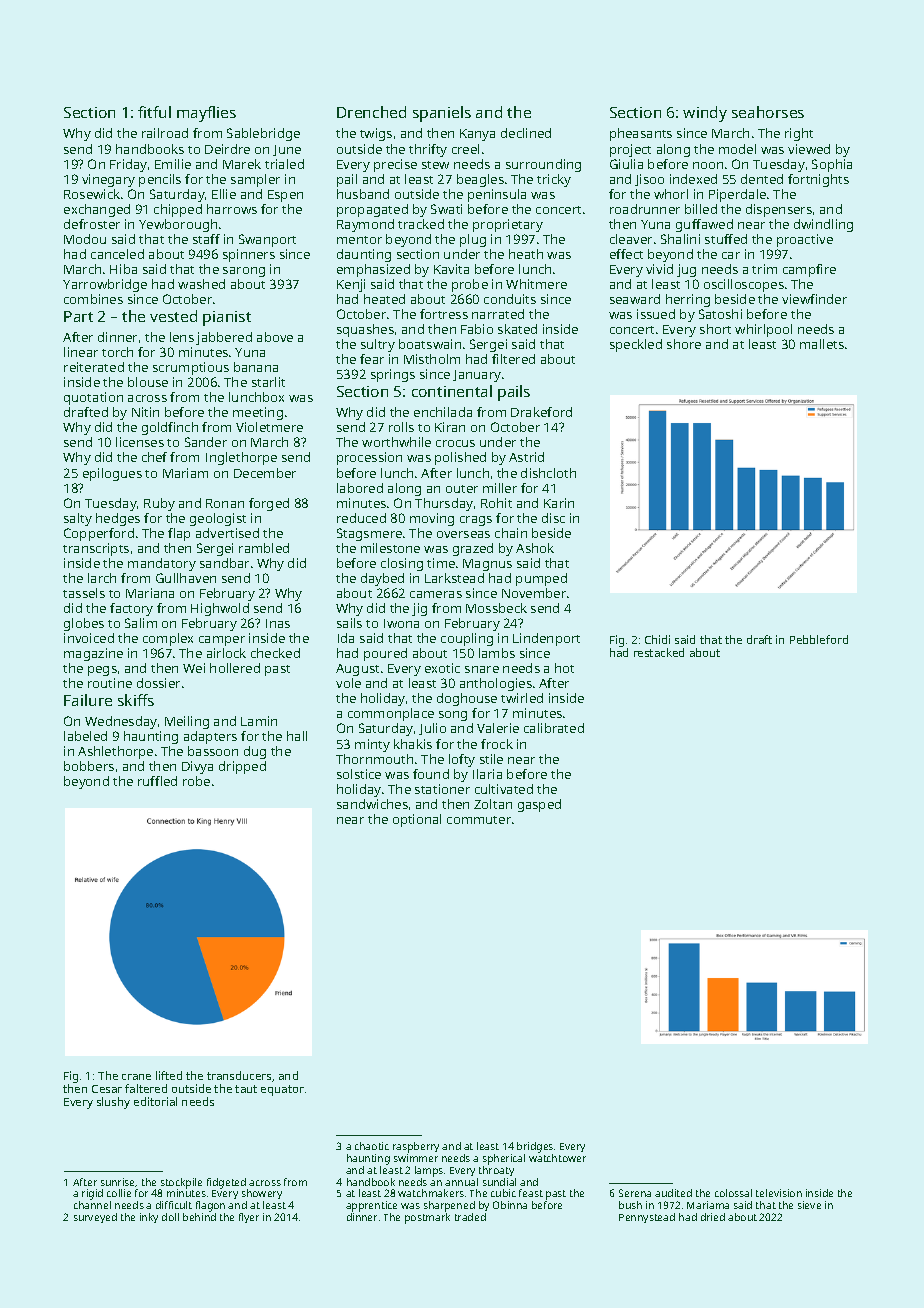 The height and width of the document is (1308, 924). What do you see at coordinates (154, 112) in the document?
I see `fitful` at bounding box center [154, 112].
